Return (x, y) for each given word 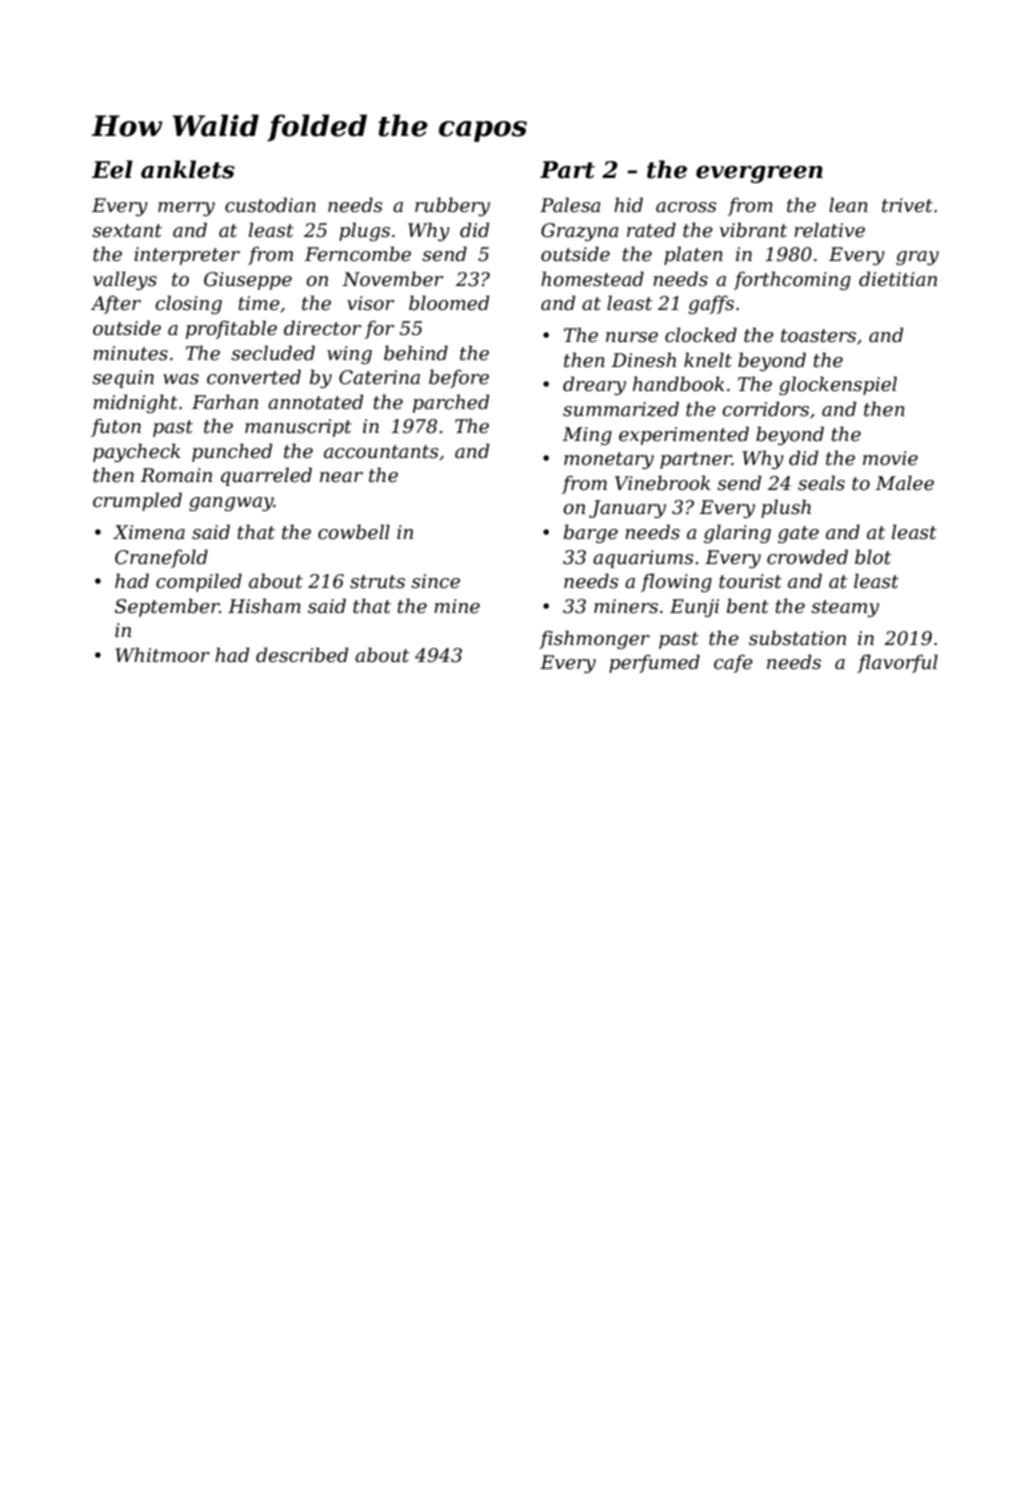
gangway (231, 504)
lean (848, 205)
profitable (231, 329)
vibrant (753, 230)
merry (186, 209)
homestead (592, 279)
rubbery (452, 206)
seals (821, 483)
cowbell (354, 532)
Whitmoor (162, 655)
